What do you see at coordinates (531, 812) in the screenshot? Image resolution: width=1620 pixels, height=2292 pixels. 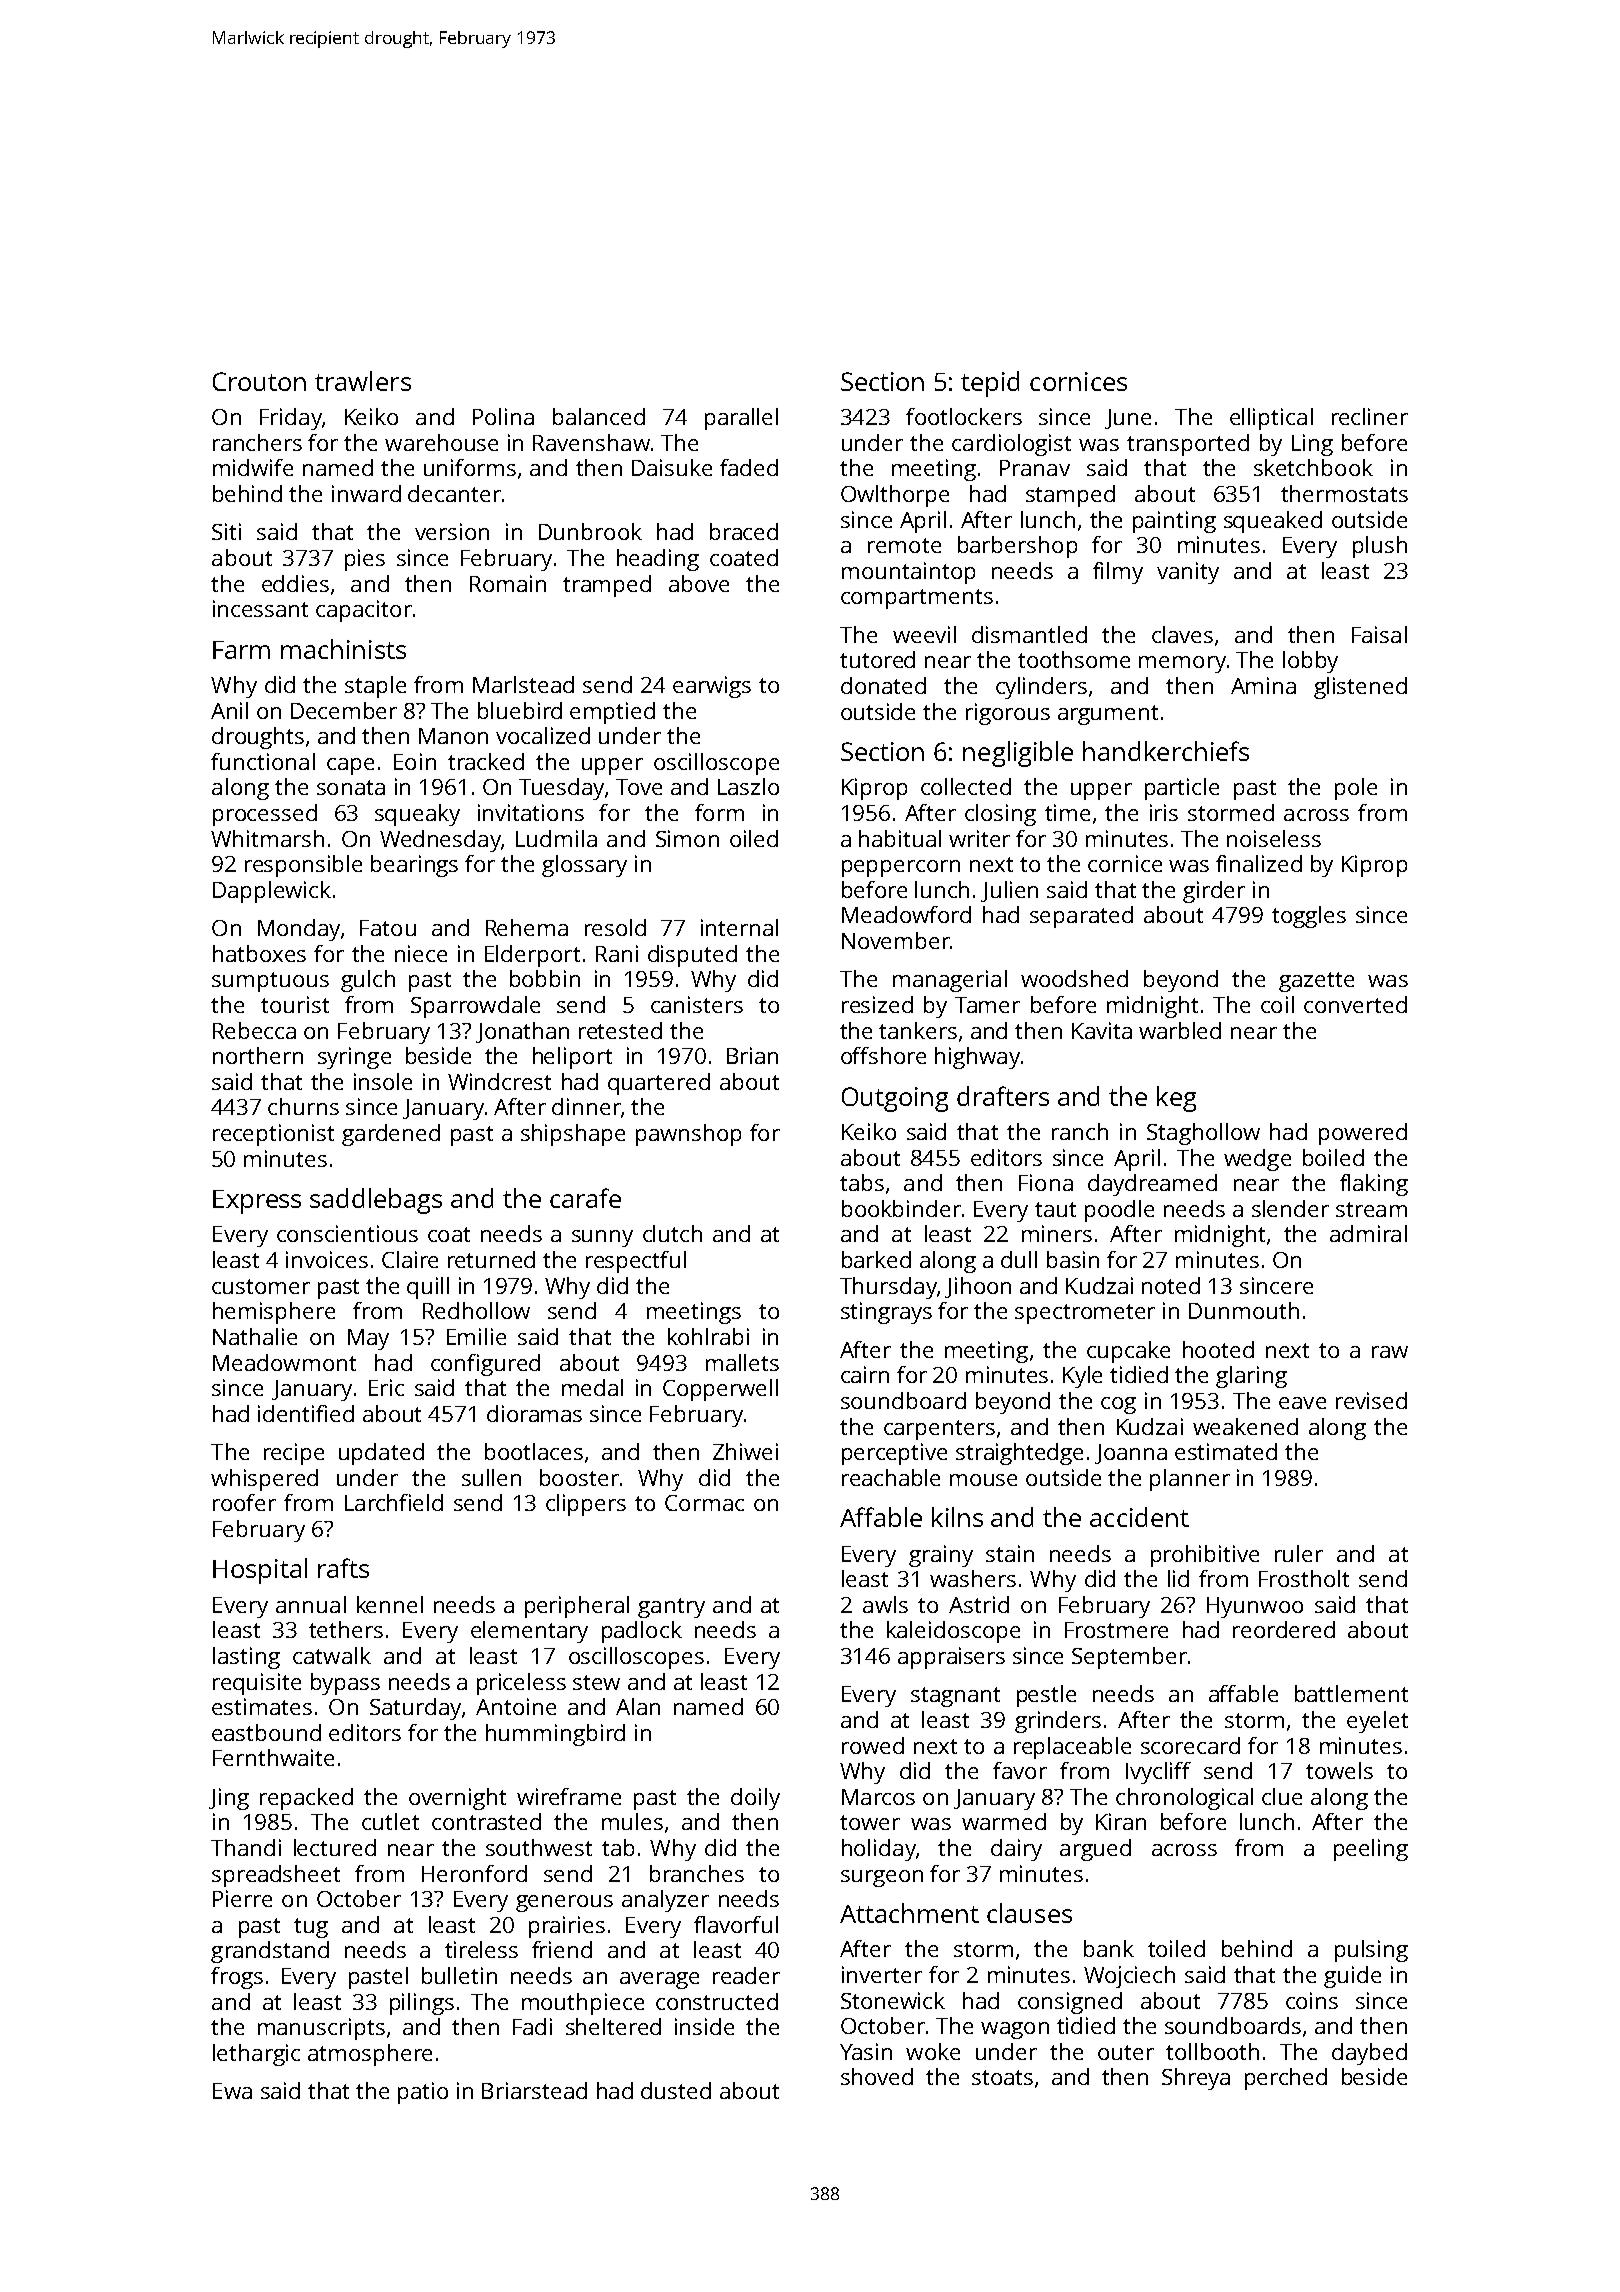 I see `invitations` at bounding box center [531, 812].
